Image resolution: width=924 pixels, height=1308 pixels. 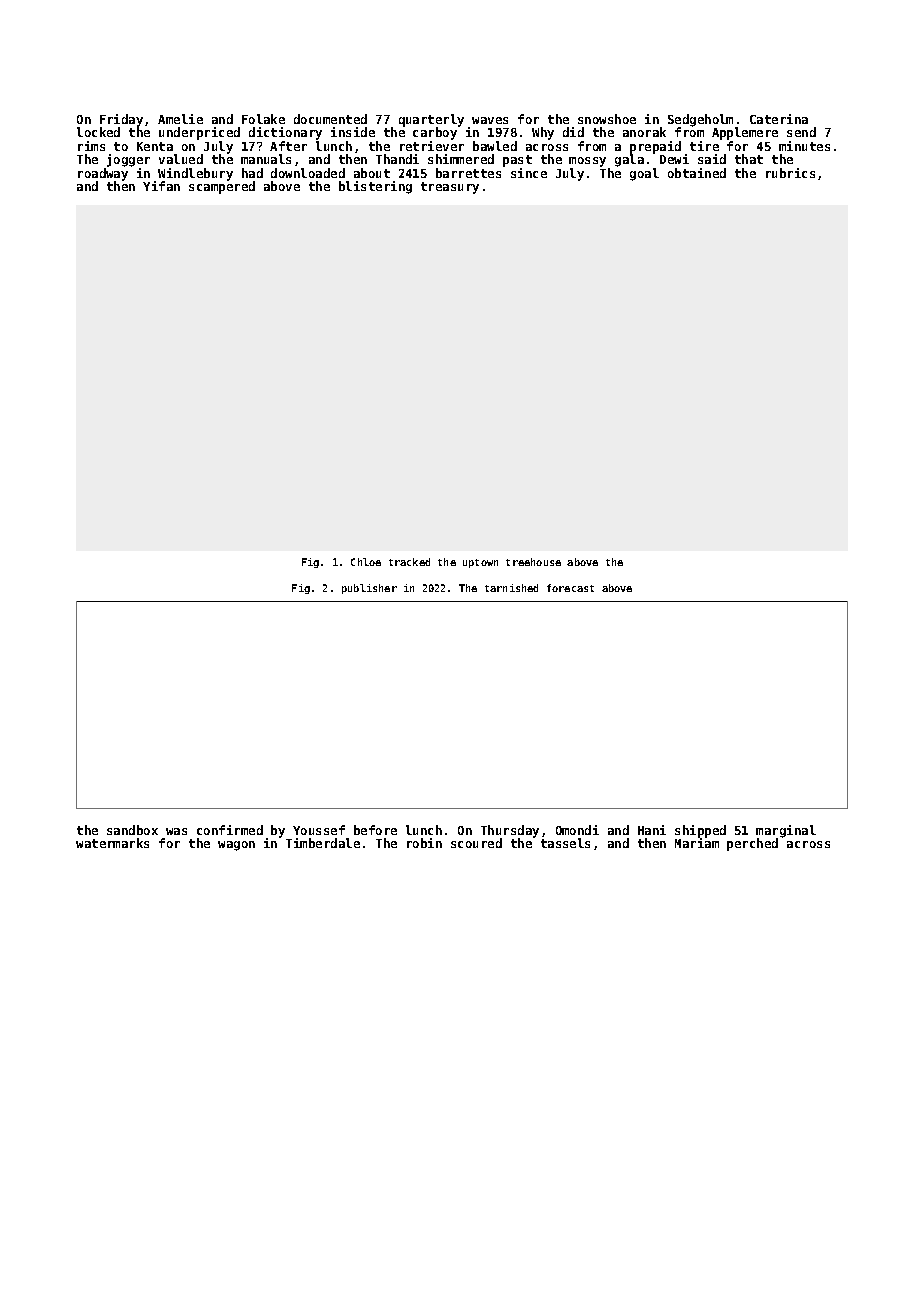 I want to click on obtained, so click(x=697, y=173).
